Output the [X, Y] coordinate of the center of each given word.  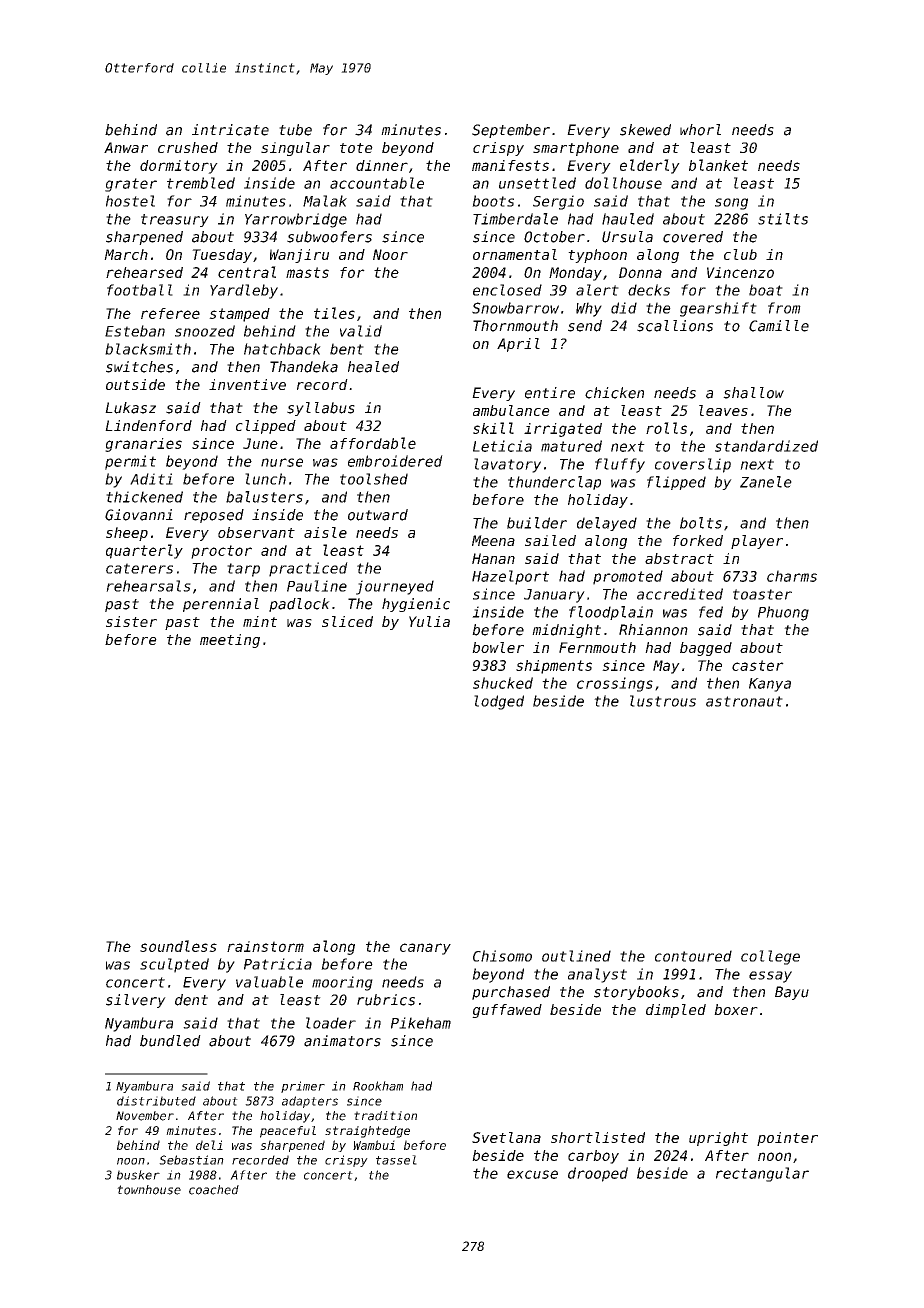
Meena [493, 540]
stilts [783, 219]
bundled [170, 1041]
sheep [127, 534]
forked [698, 540]
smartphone [576, 149]
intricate [230, 130]
